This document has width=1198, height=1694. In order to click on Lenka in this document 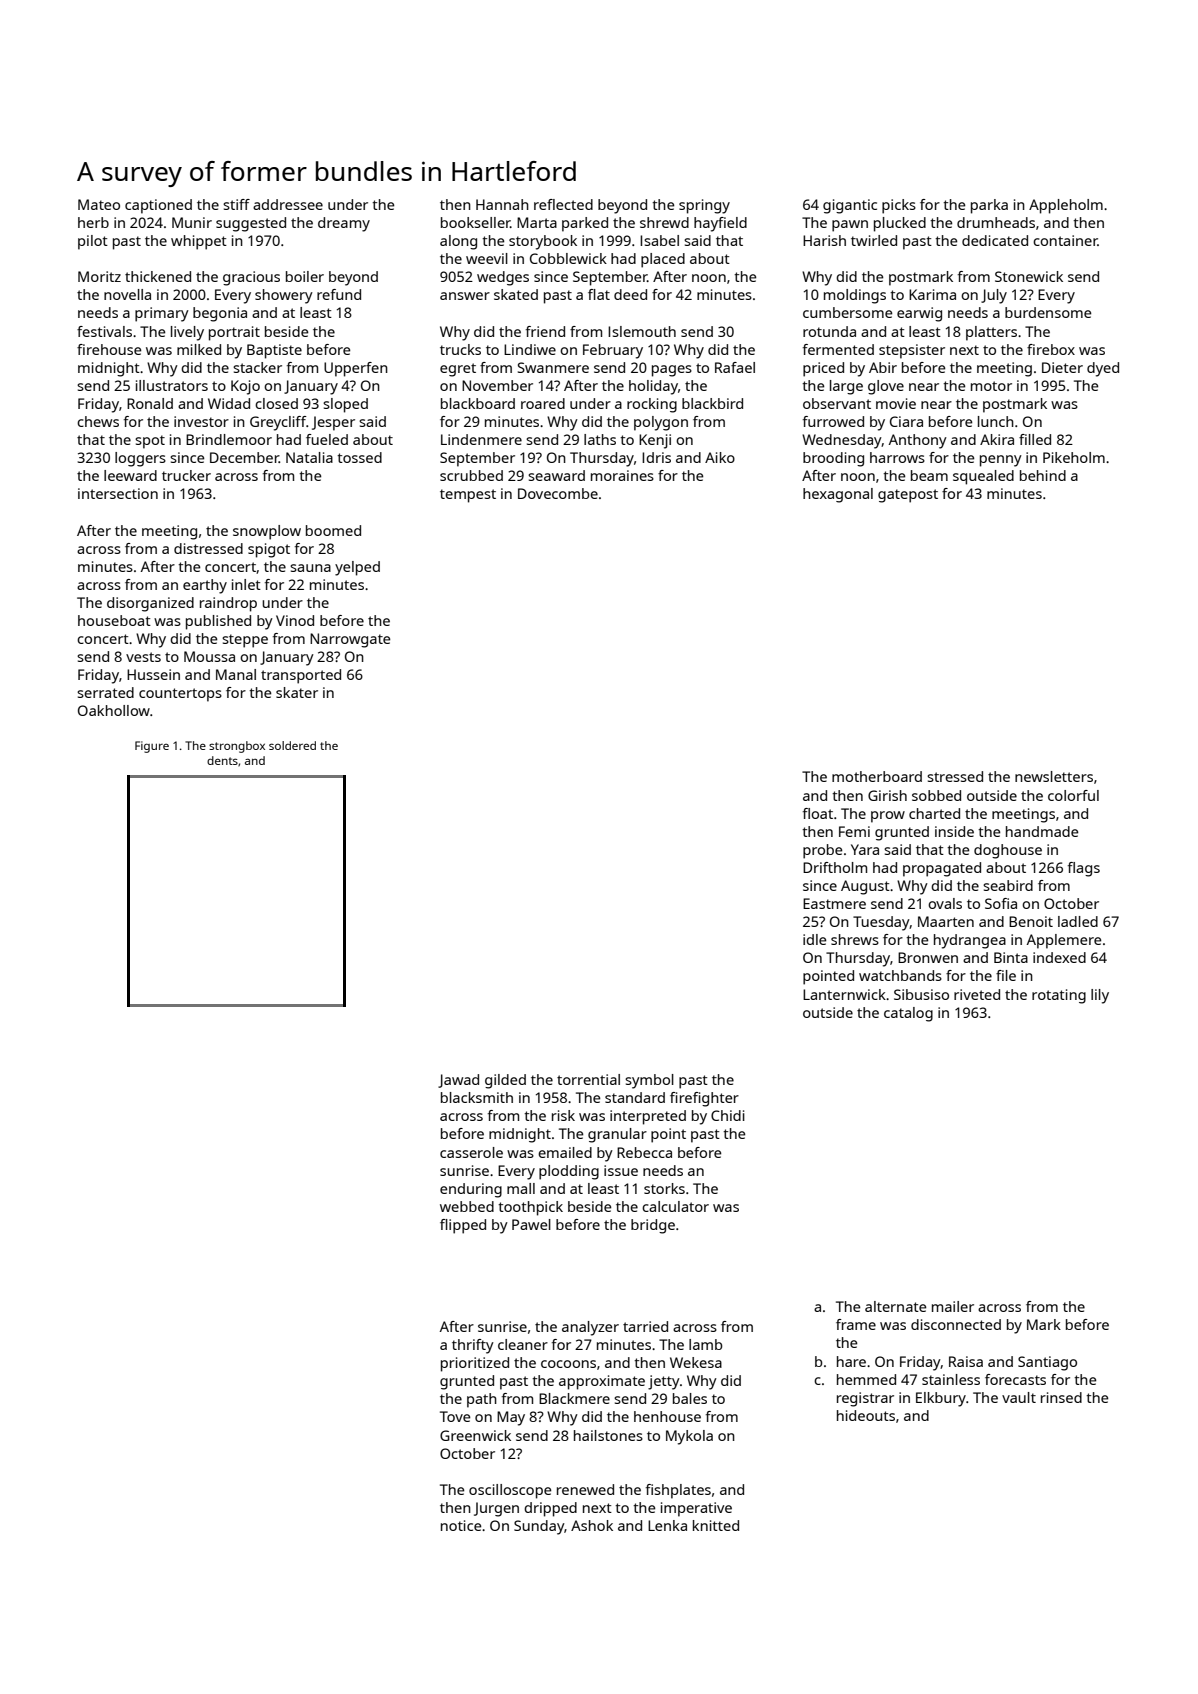, I will do `click(667, 1525)`.
